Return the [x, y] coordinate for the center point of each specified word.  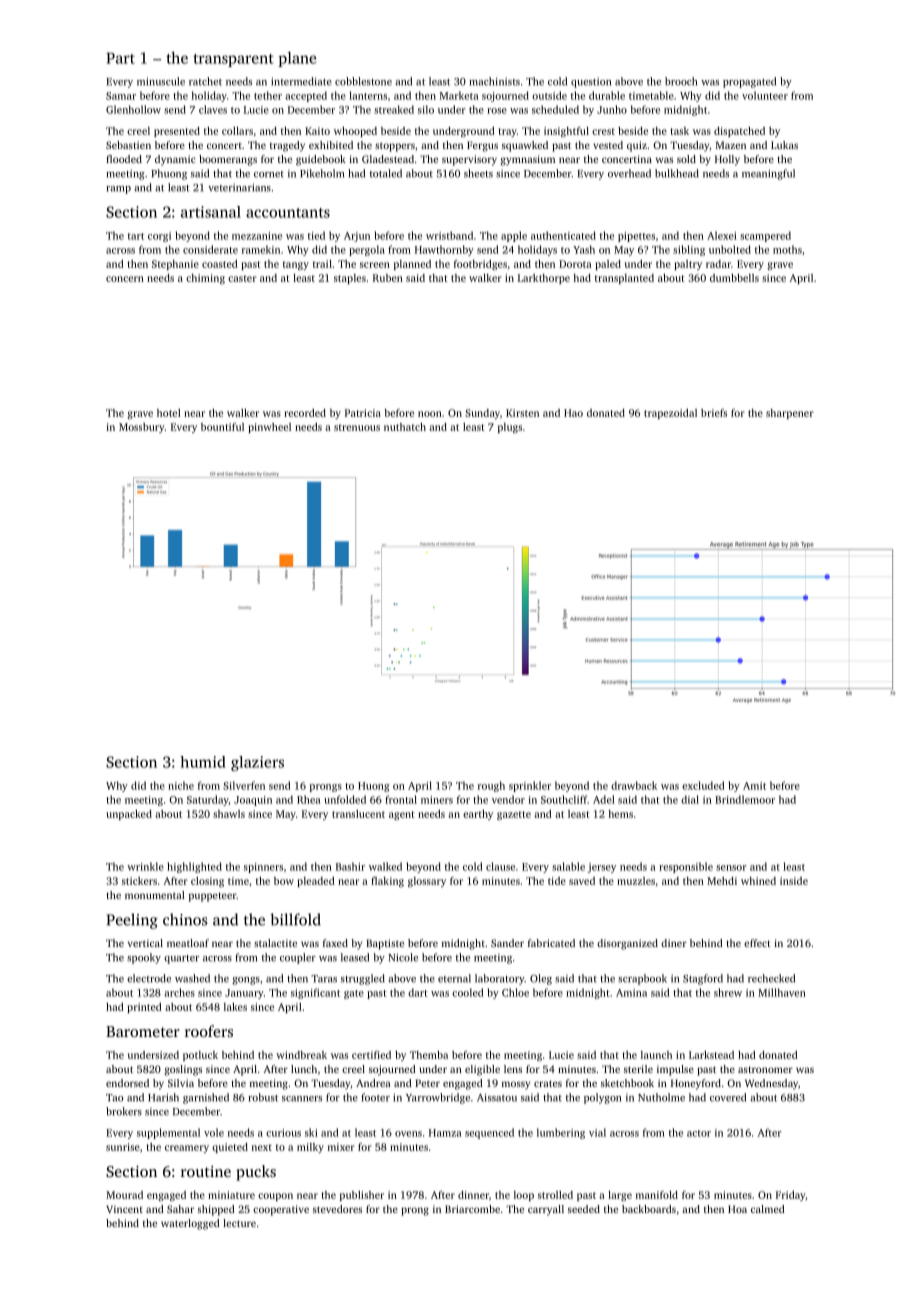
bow [284, 881]
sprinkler [530, 786]
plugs [510, 428]
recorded [305, 413]
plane [297, 59]
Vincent [124, 1209]
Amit [754, 786]
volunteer [765, 95]
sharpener [789, 414]
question [591, 82]
